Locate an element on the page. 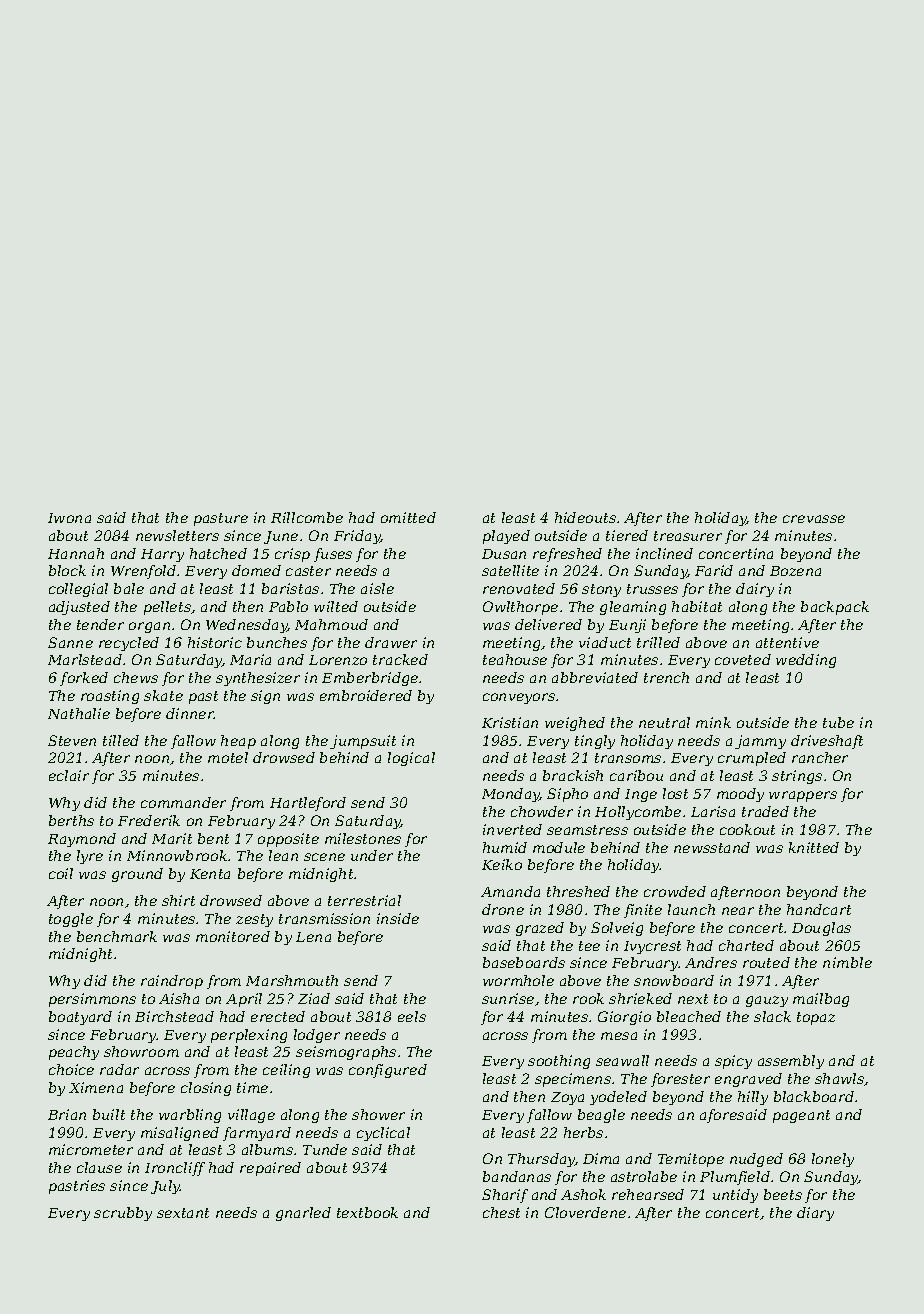  raindrop is located at coordinates (172, 982).
